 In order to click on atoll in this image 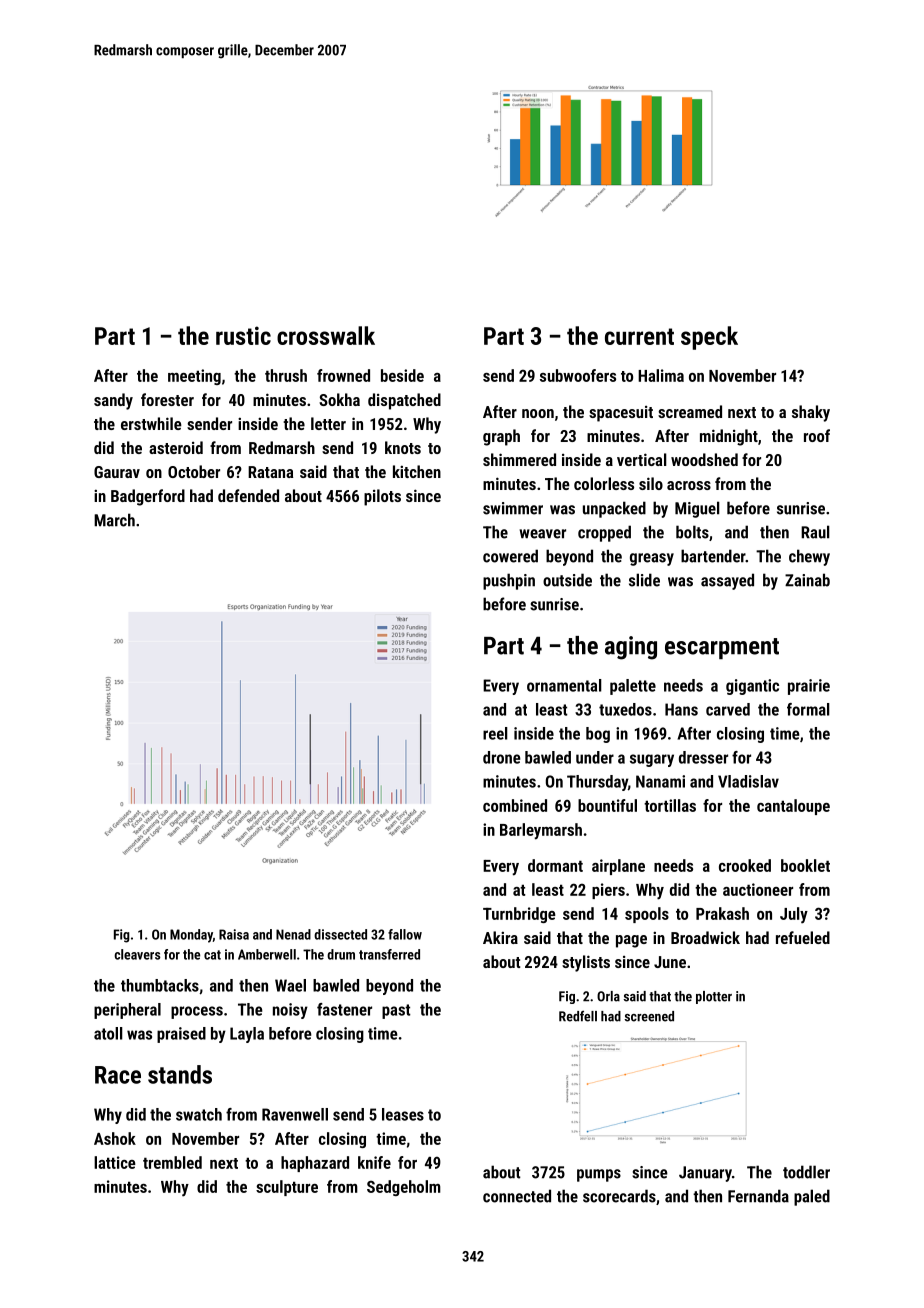, I will do `click(108, 1033)`.
